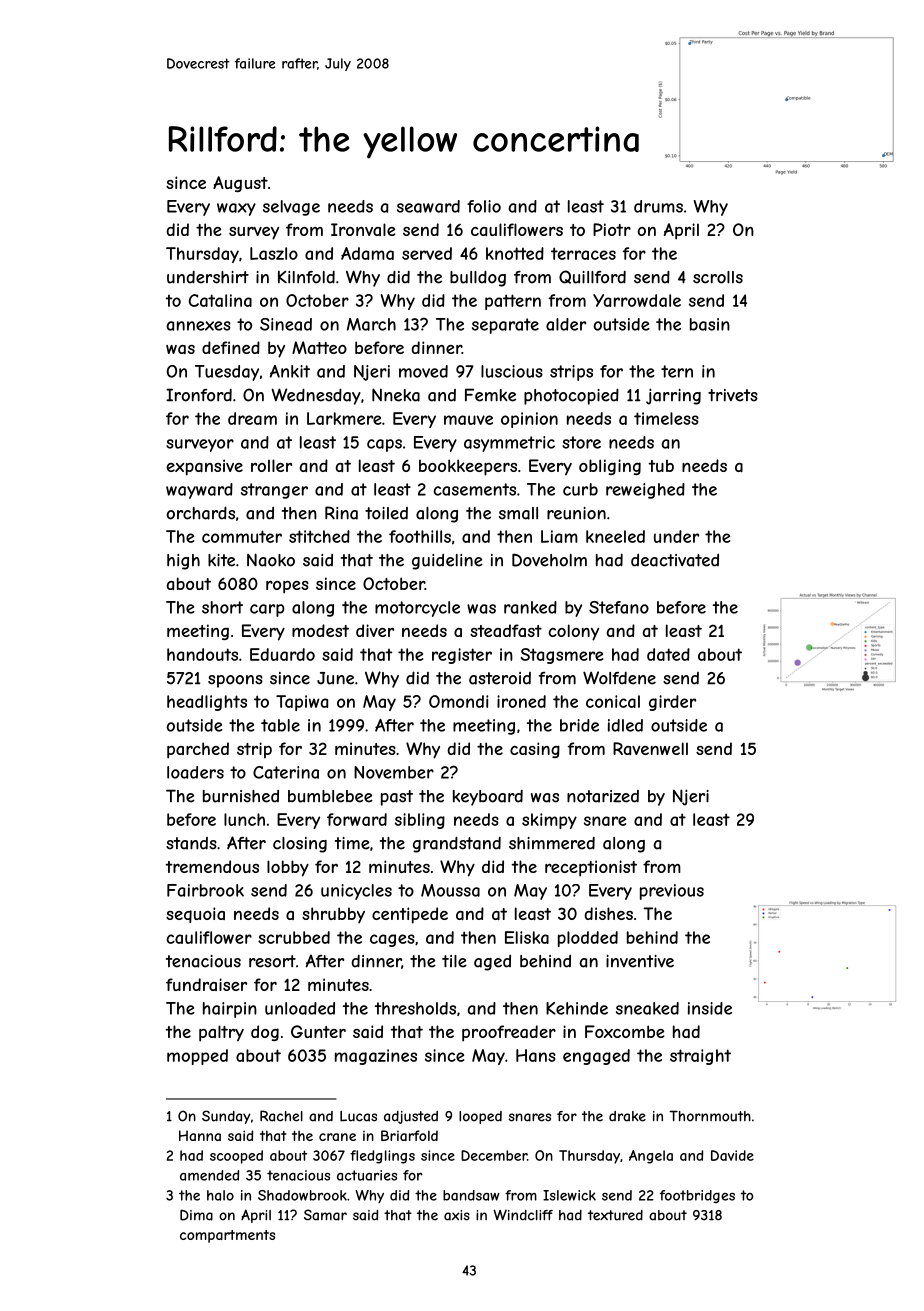  What do you see at coordinates (196, 1215) in the screenshot?
I see `Dima` at bounding box center [196, 1215].
